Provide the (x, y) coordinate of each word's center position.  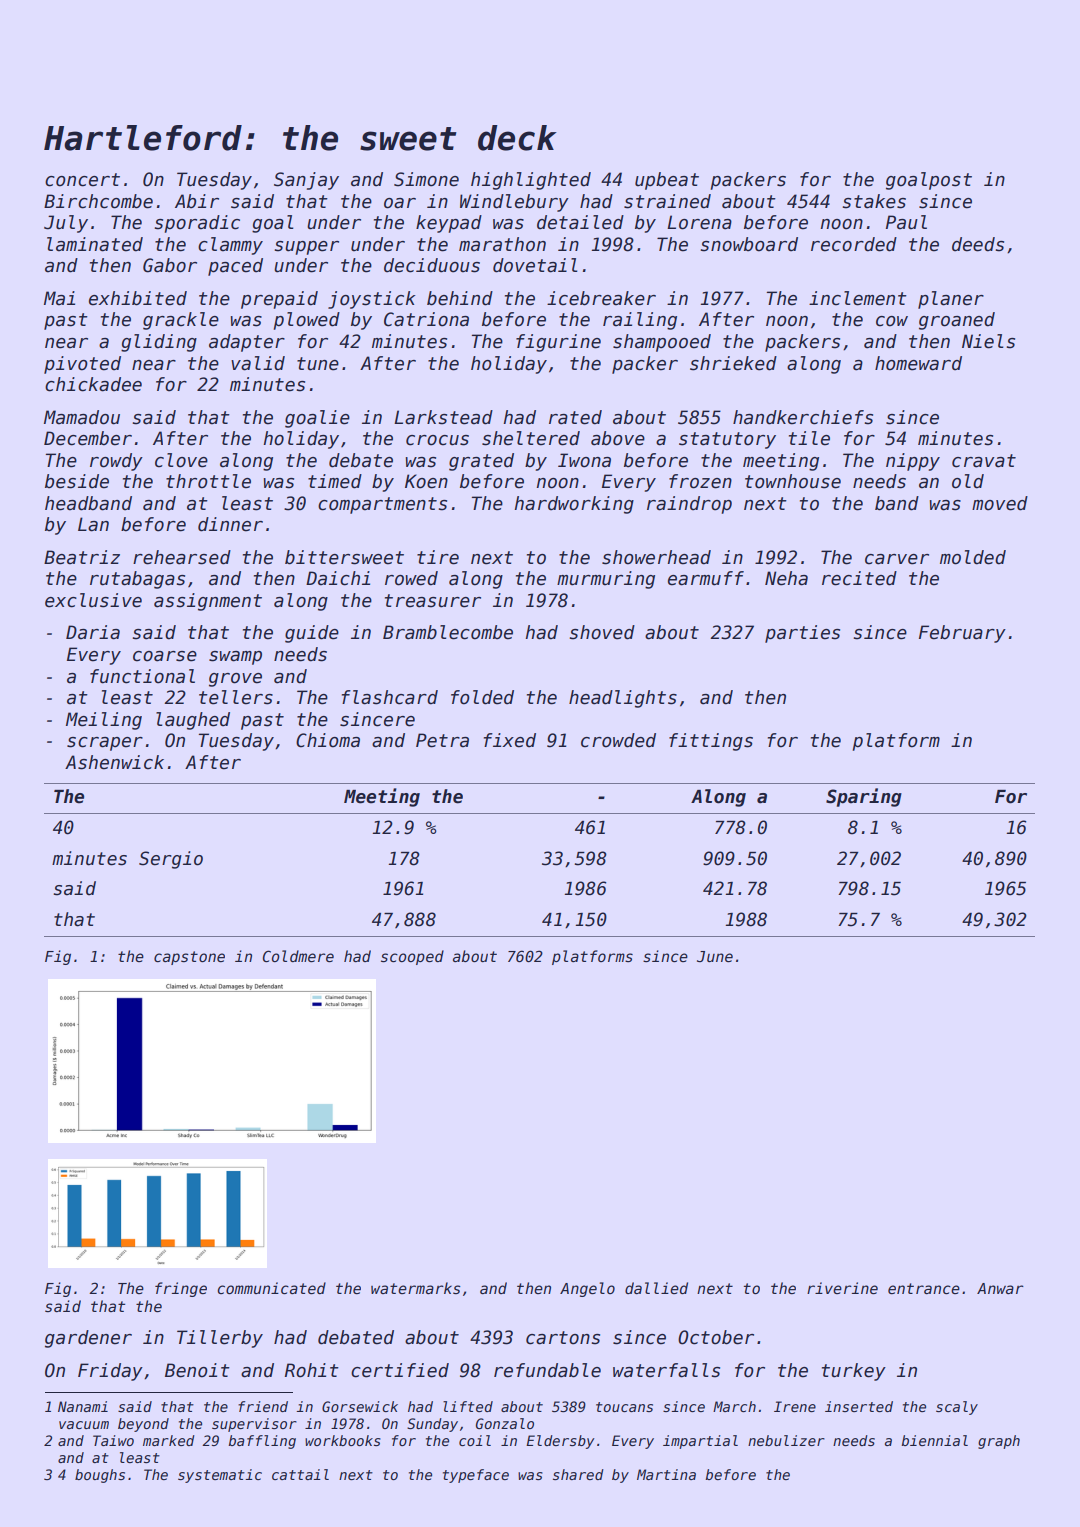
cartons (563, 1338)
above (618, 438)
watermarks (415, 1288)
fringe (181, 1289)
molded (973, 557)
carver (897, 559)
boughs (100, 1476)
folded (482, 697)
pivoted (82, 365)
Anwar (1000, 1288)
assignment (208, 602)
